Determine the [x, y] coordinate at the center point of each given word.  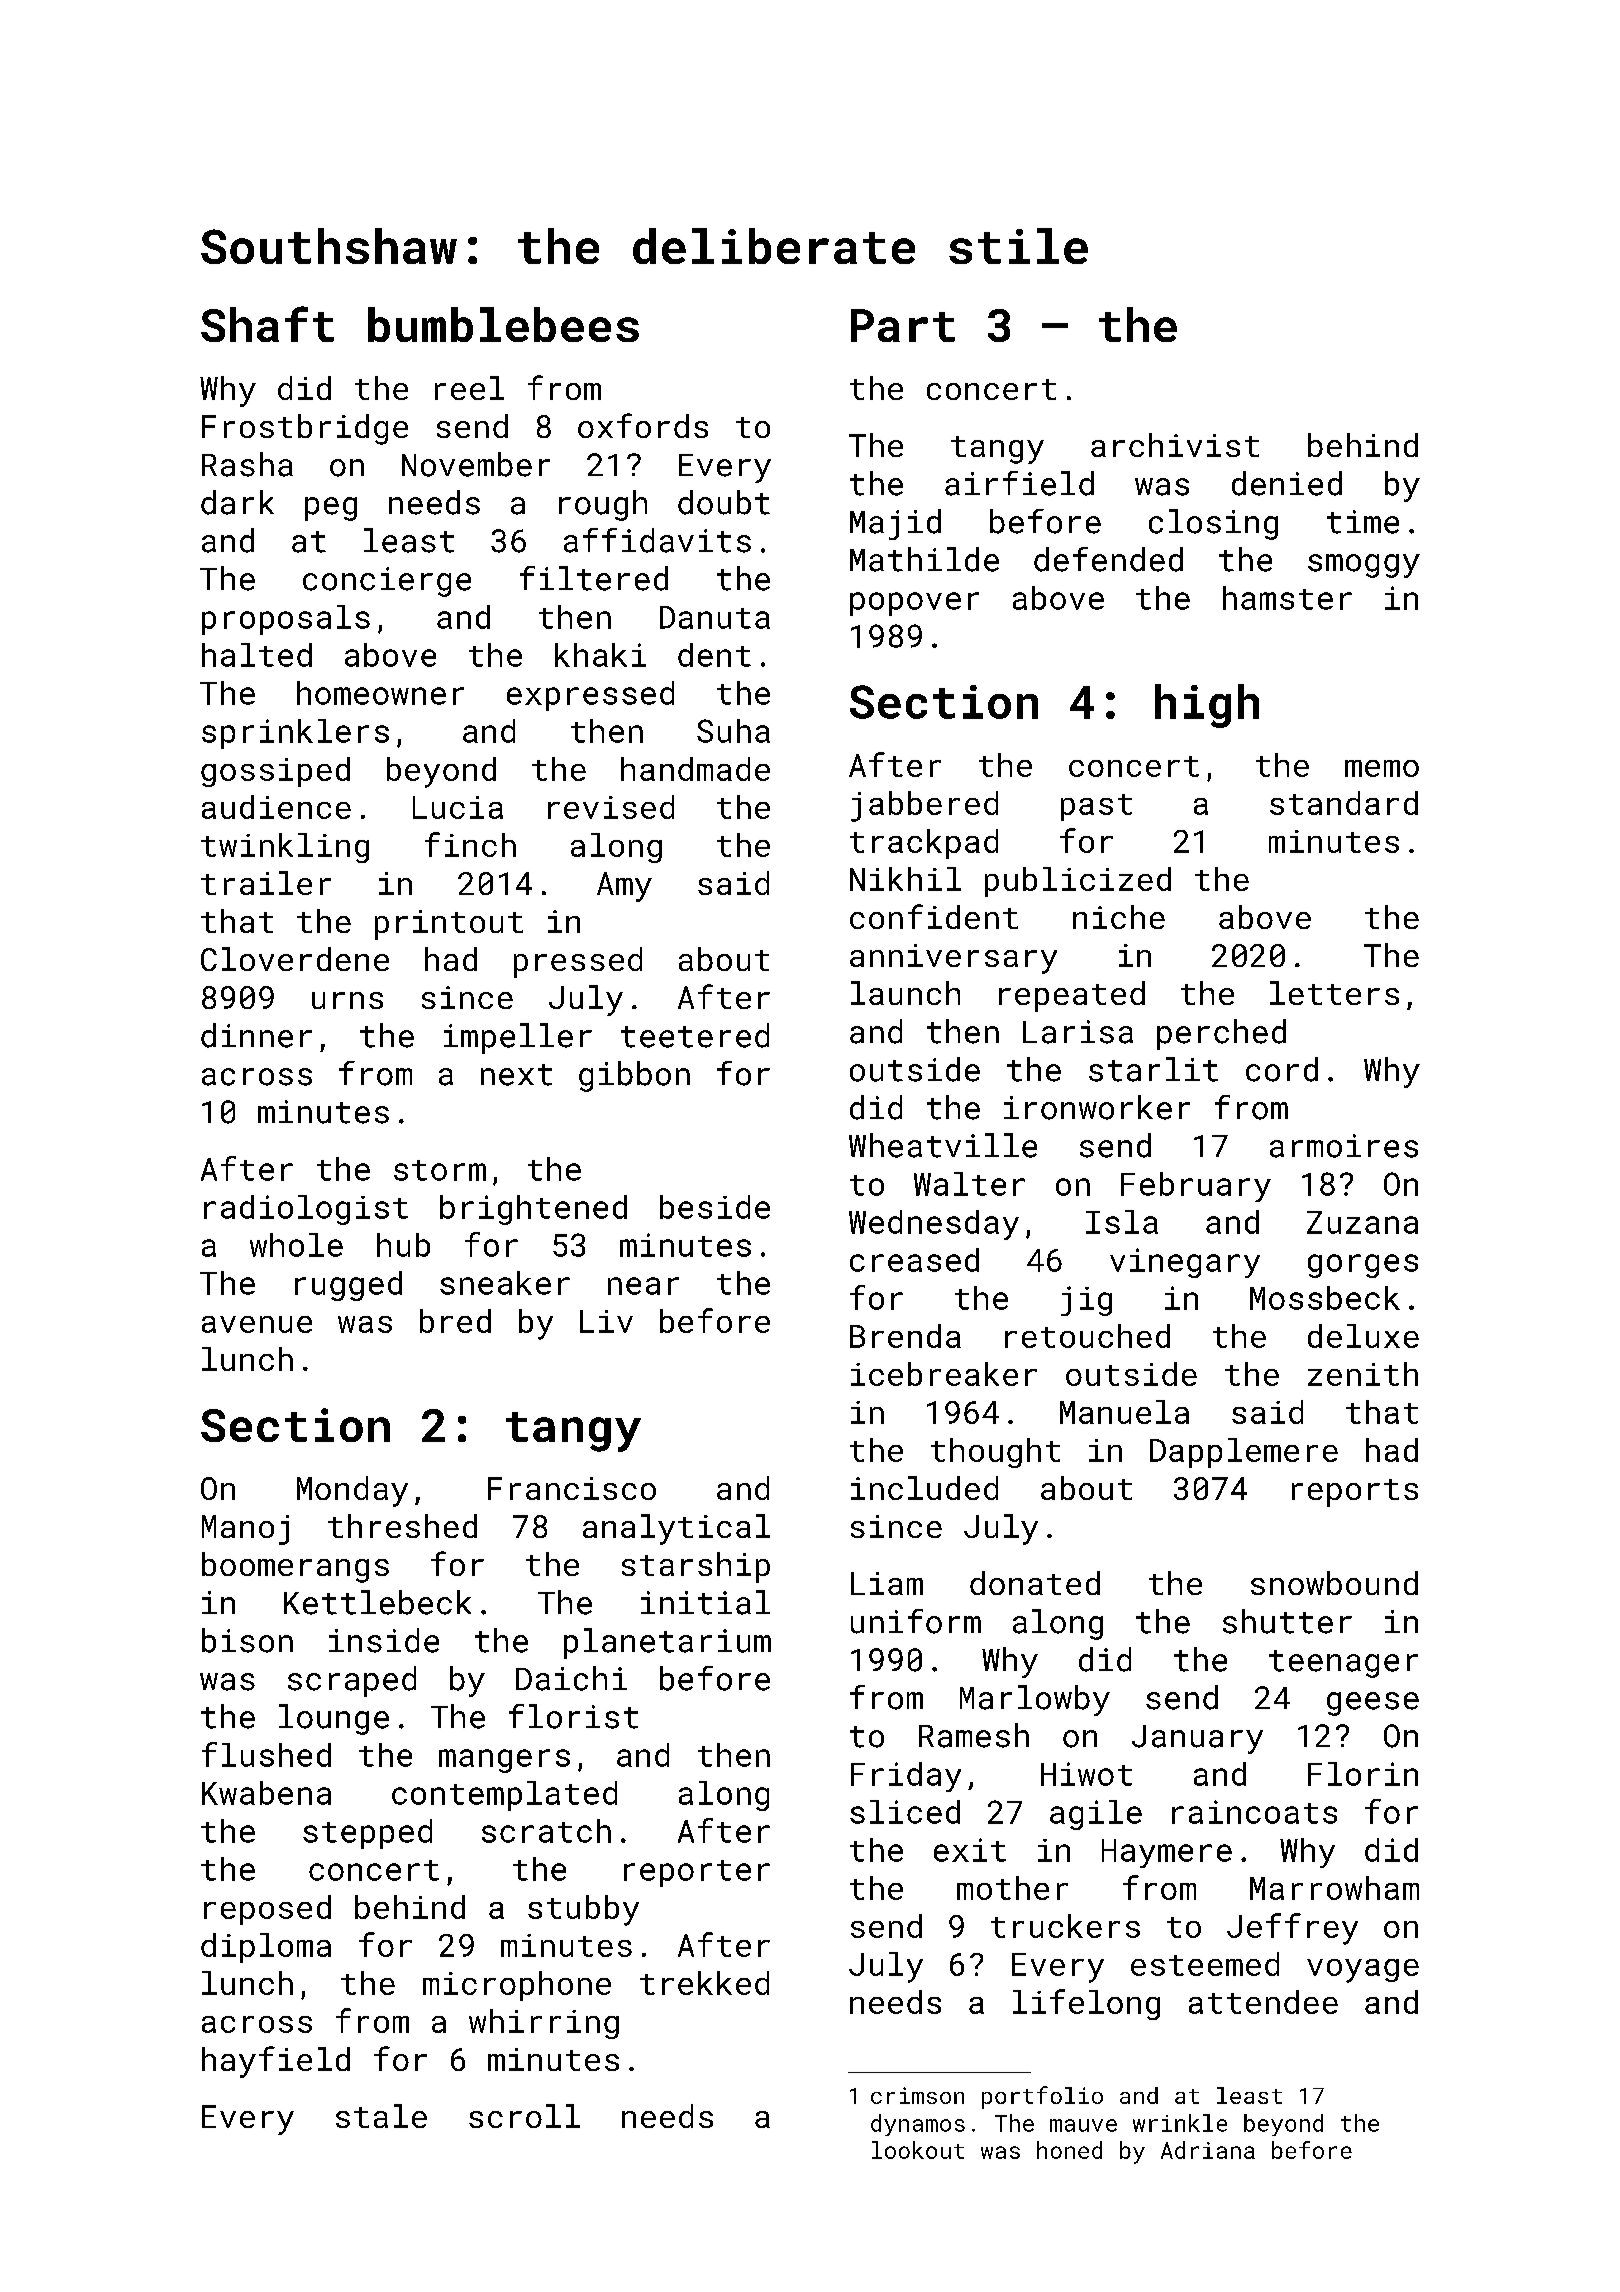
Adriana [1208, 2150]
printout [449, 925]
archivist [1175, 445]
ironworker [1097, 1107]
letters [1334, 993]
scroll [524, 2116]
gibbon [634, 1076]
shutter [1287, 1621]
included [924, 1488]
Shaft [267, 324]
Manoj [245, 1530]
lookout [918, 2150]
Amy [624, 887]
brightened [533, 1210]
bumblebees [503, 324]
